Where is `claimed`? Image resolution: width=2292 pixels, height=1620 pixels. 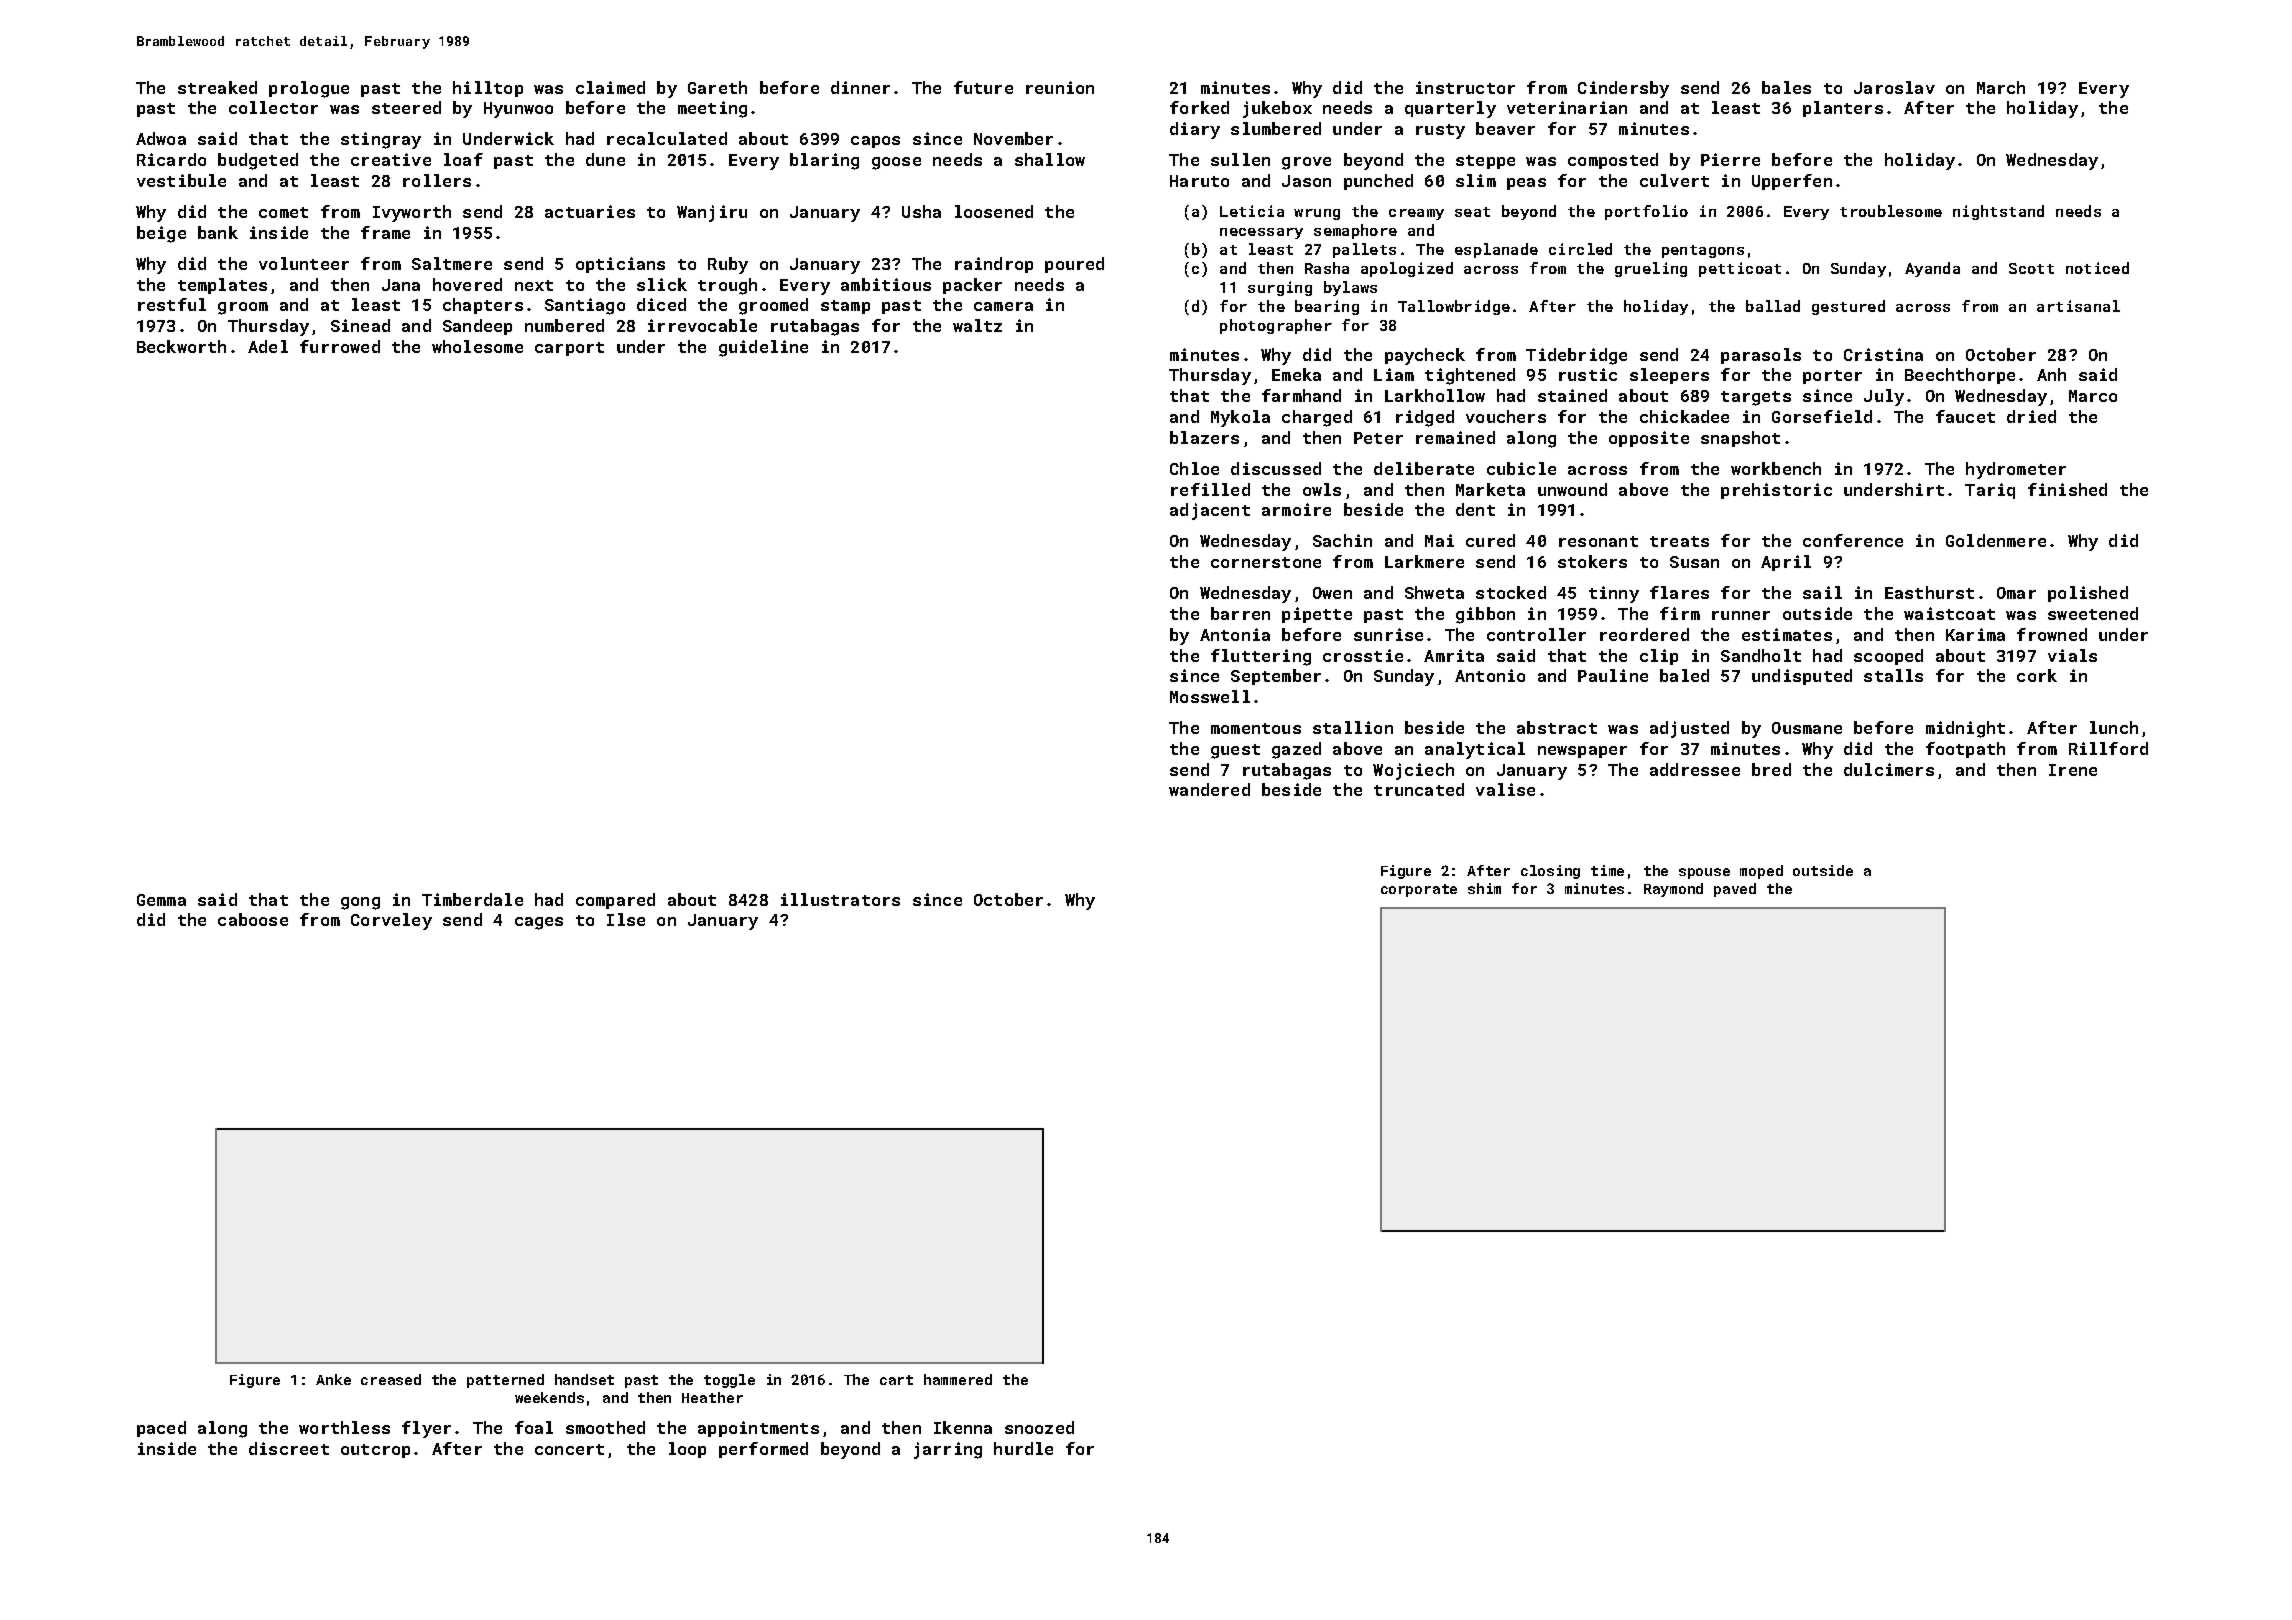 claimed is located at coordinates (610, 87).
